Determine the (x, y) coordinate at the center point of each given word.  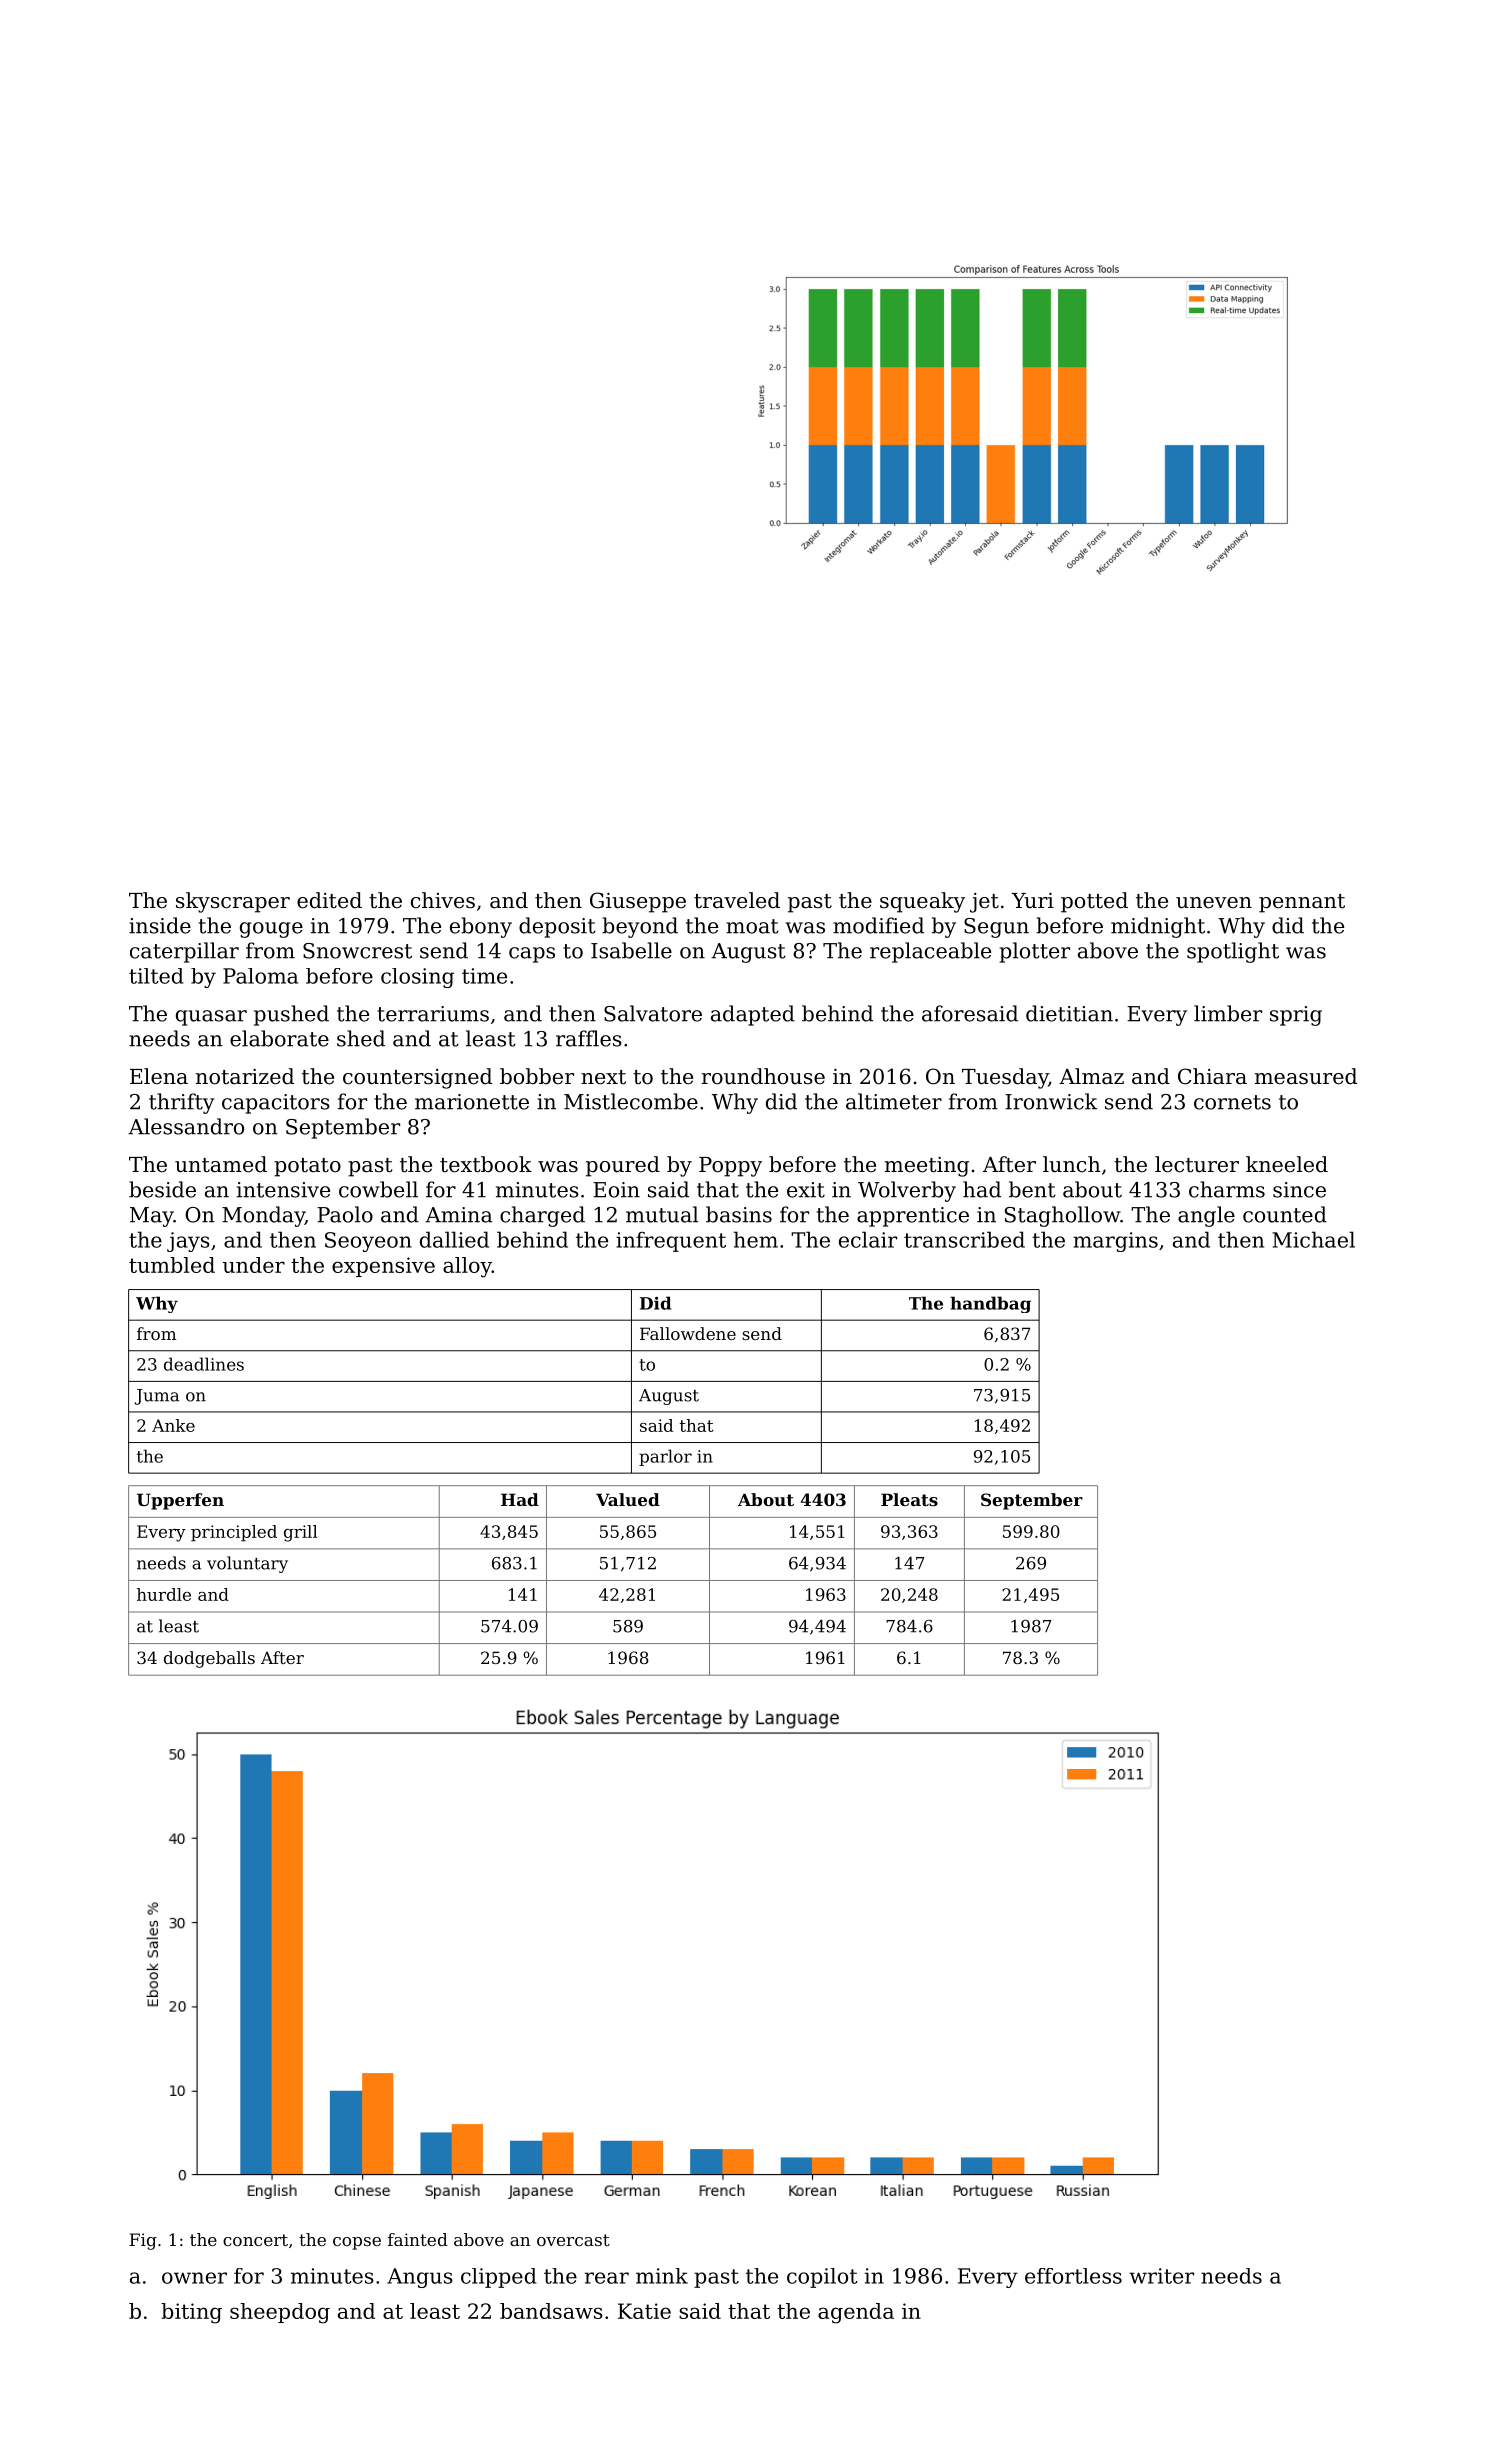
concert (255, 2240)
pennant (1302, 903)
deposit (557, 927)
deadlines (204, 1364)
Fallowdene (688, 1333)
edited (329, 900)
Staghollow (1062, 1216)
